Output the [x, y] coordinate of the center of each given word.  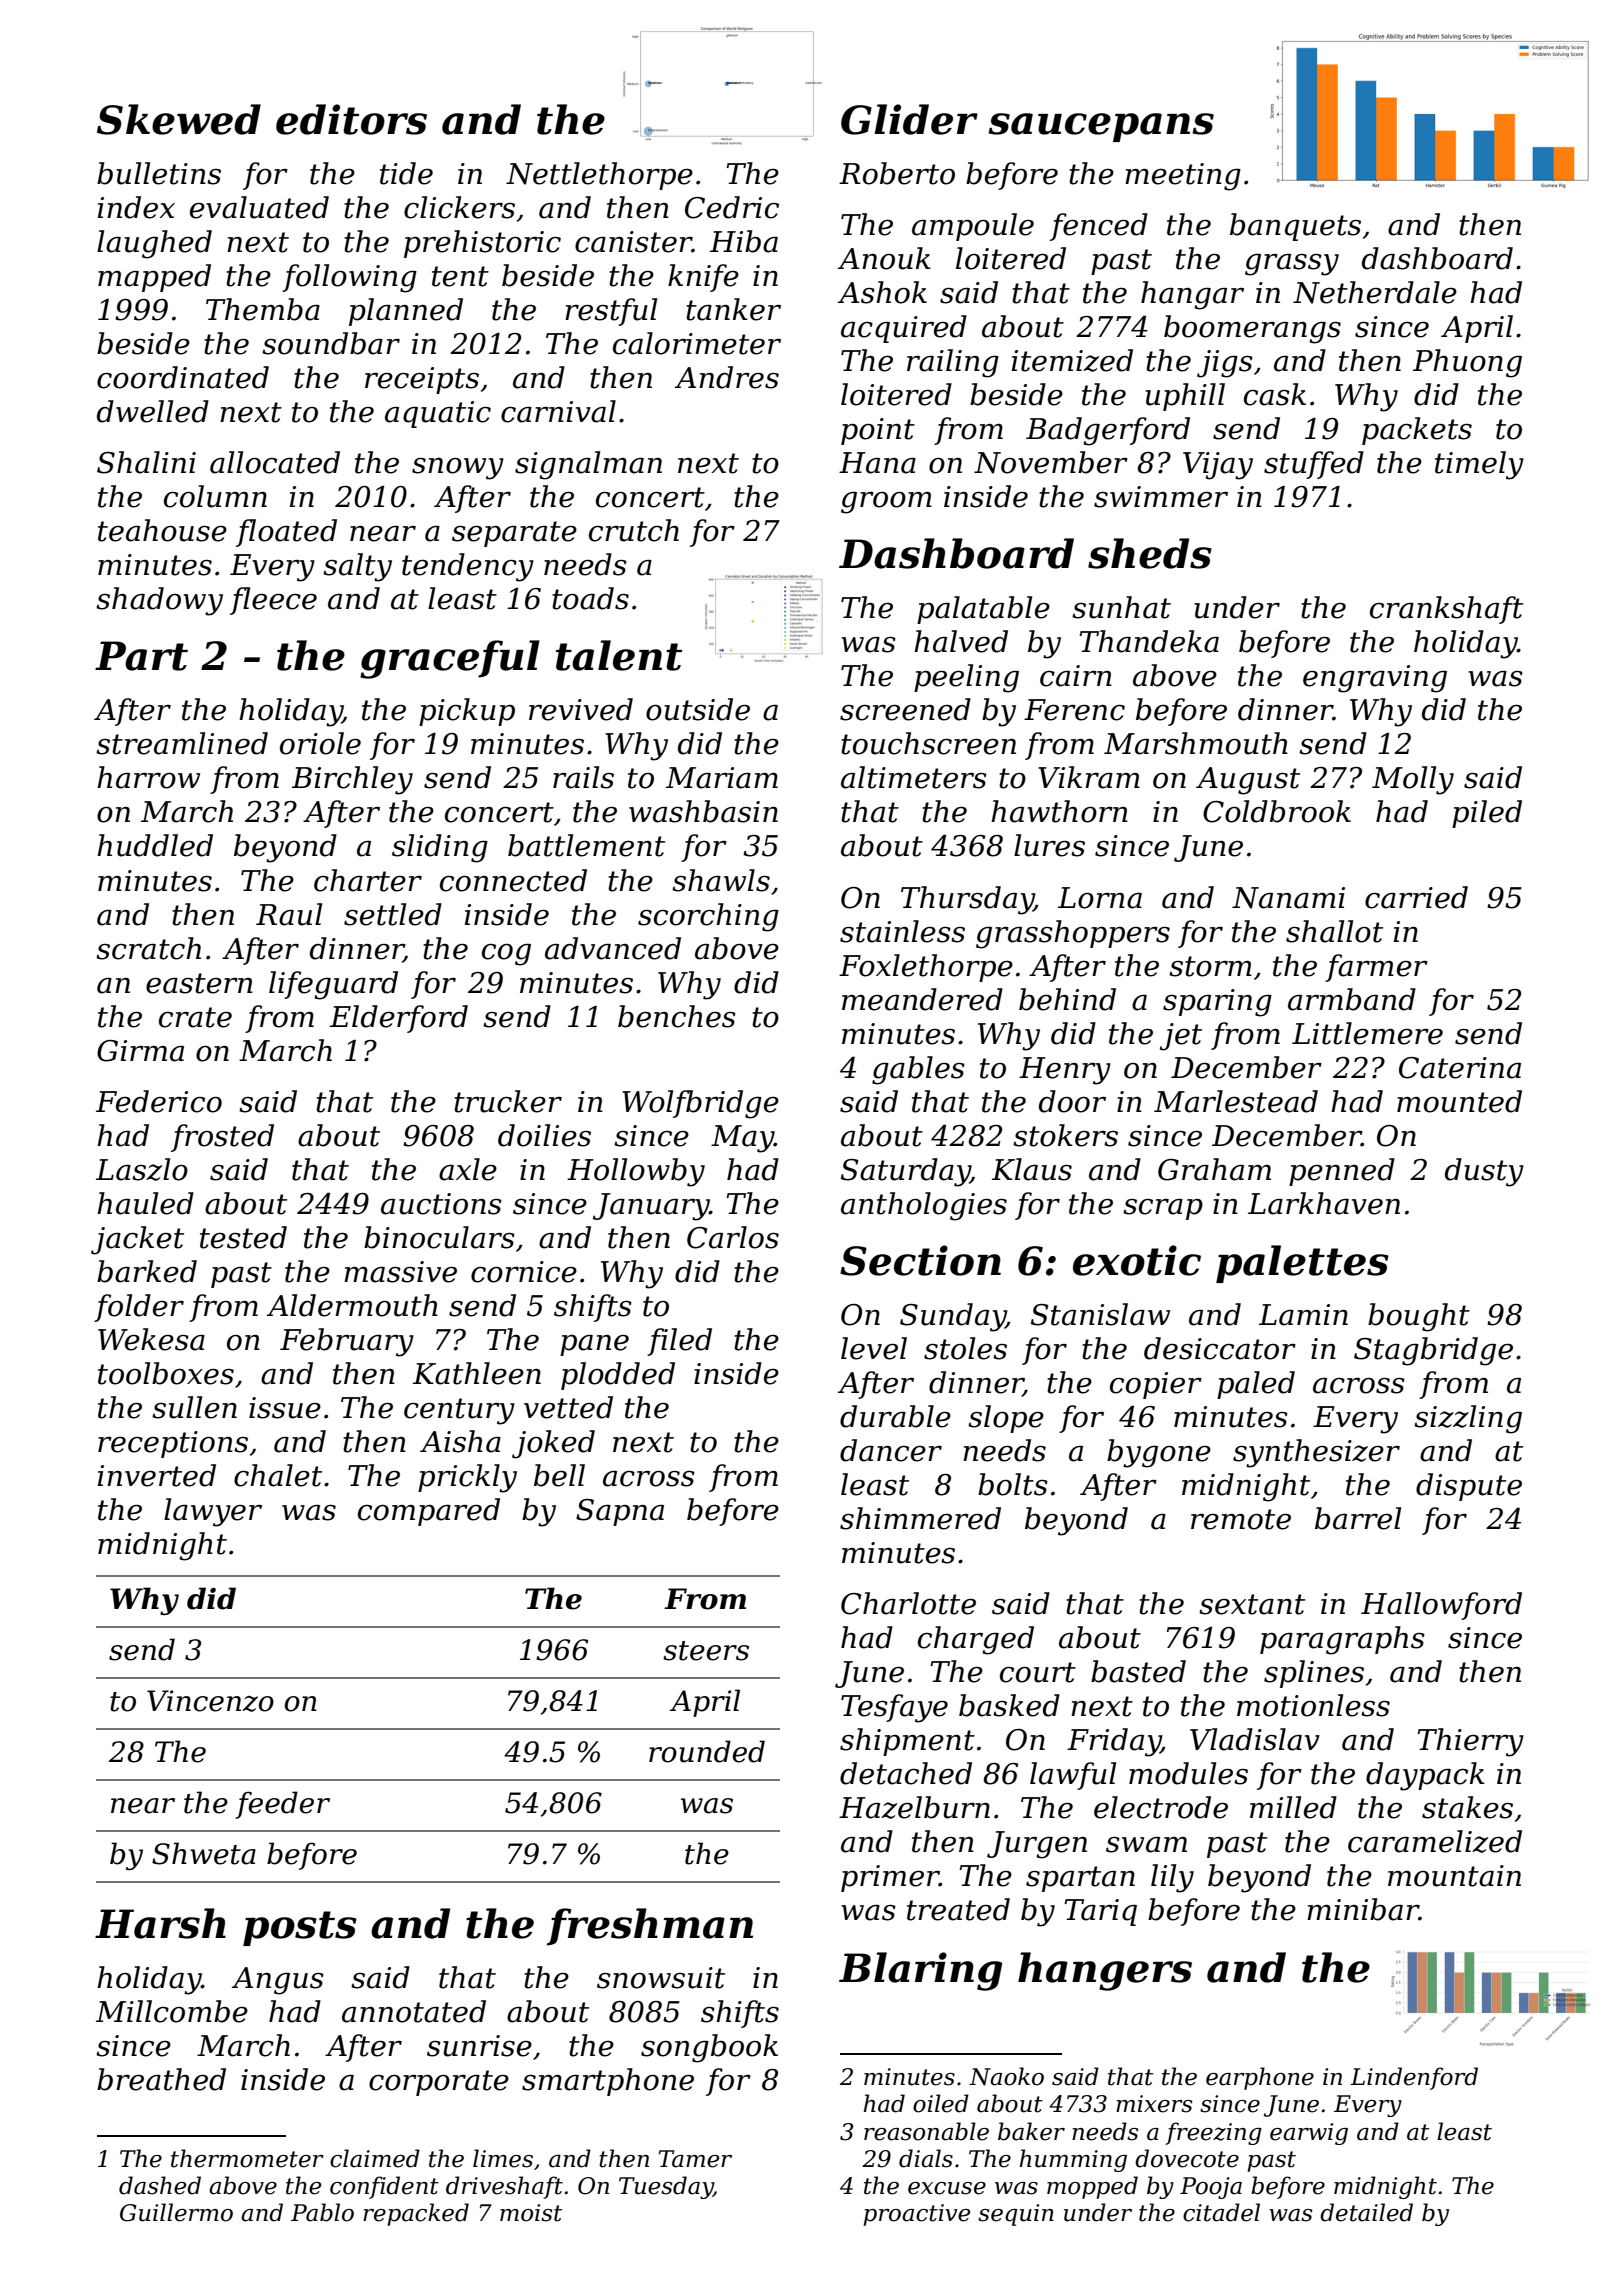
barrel [1358, 1518]
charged [976, 1640]
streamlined [182, 743]
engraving [1375, 679]
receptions [173, 1444]
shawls [721, 880]
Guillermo [176, 2212]
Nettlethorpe [599, 176]
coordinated [183, 377]
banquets [1295, 227]
